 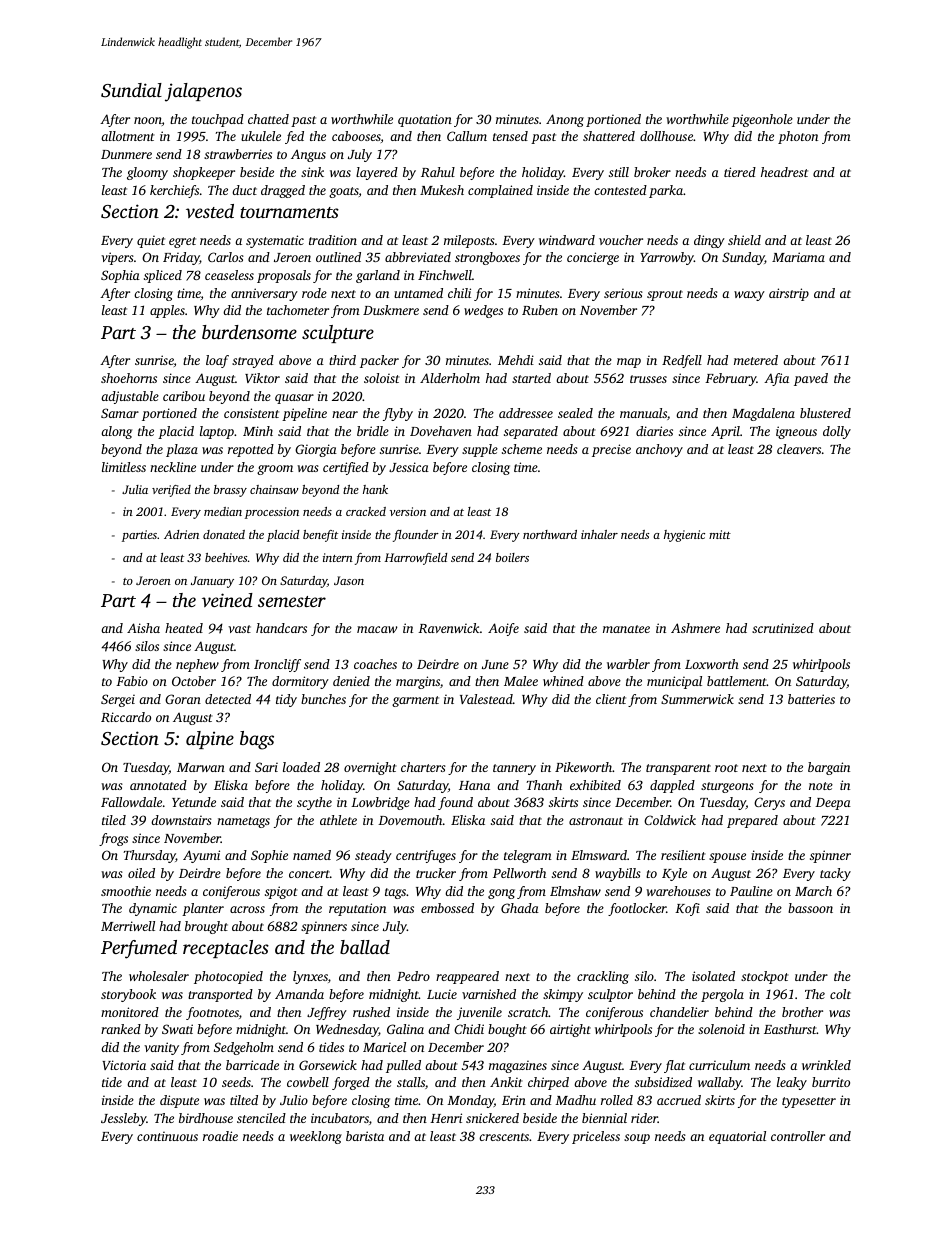 I want to click on Sunday, so click(x=743, y=258).
